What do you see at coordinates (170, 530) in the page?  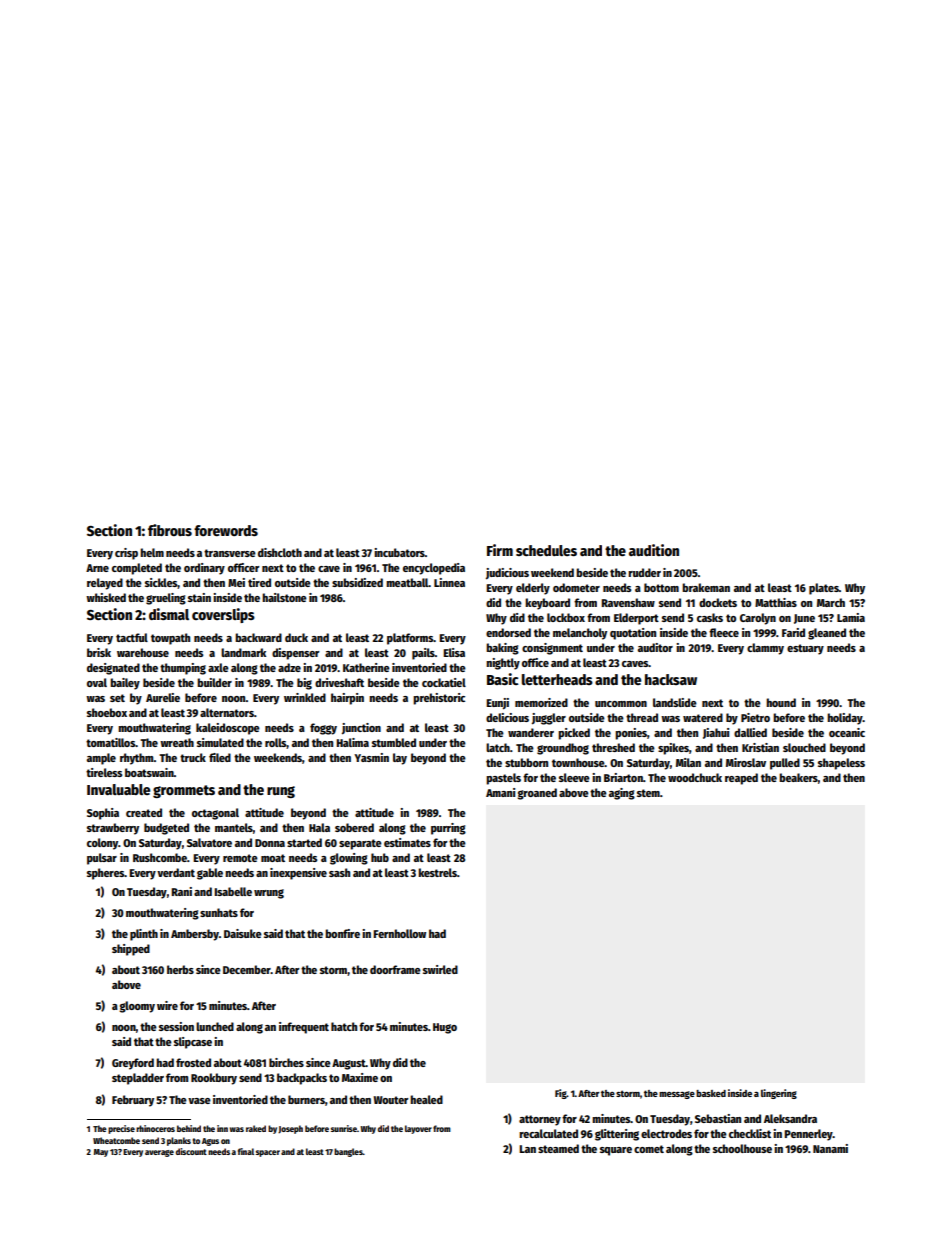 I see `fibrous` at bounding box center [170, 530].
